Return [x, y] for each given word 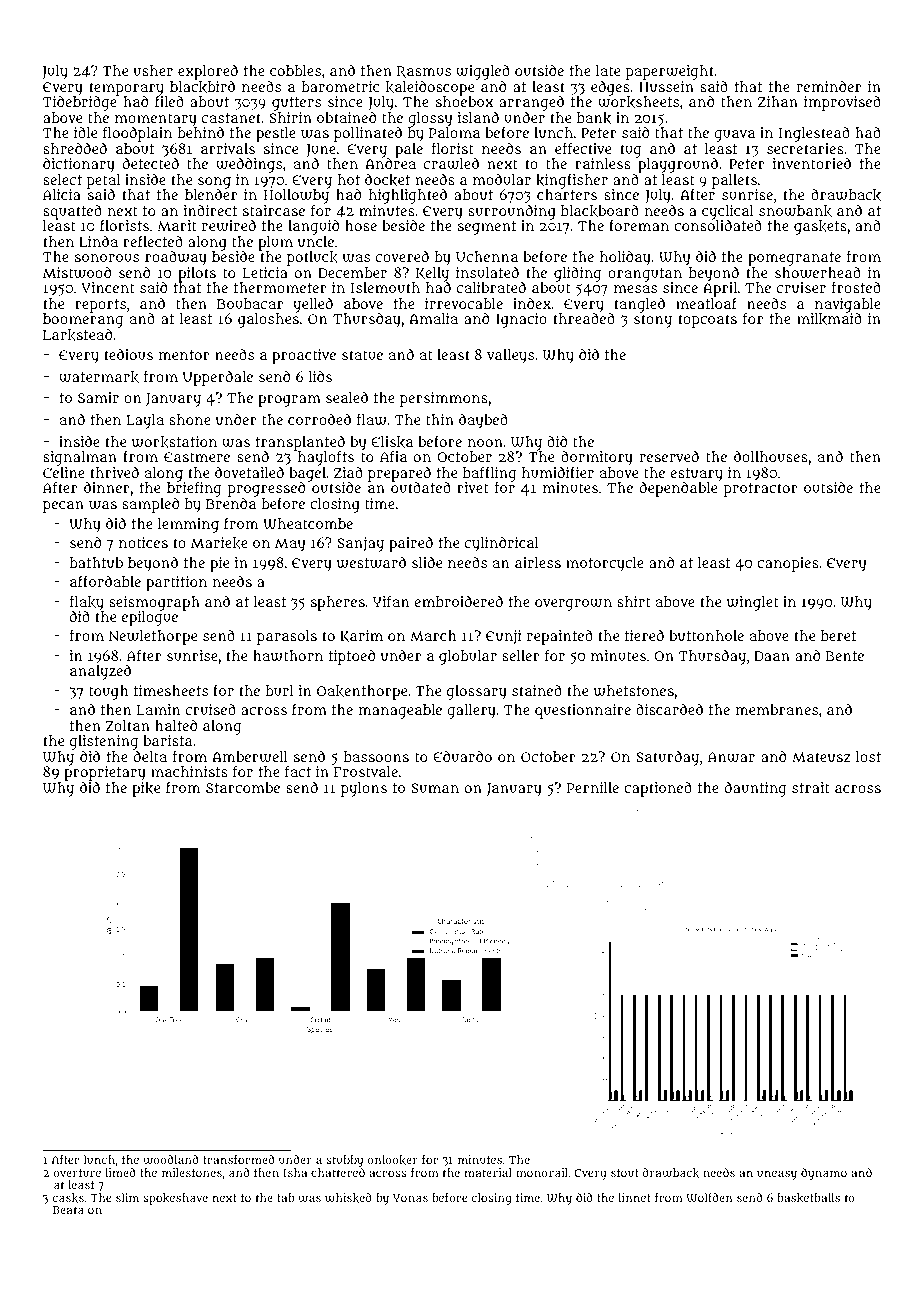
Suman [435, 788]
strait [811, 787]
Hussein [666, 86]
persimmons [444, 399]
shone [190, 419]
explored [208, 72]
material [488, 1172]
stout [625, 1173]
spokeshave [175, 1199]
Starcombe [243, 787]
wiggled [483, 72]
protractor [761, 490]
